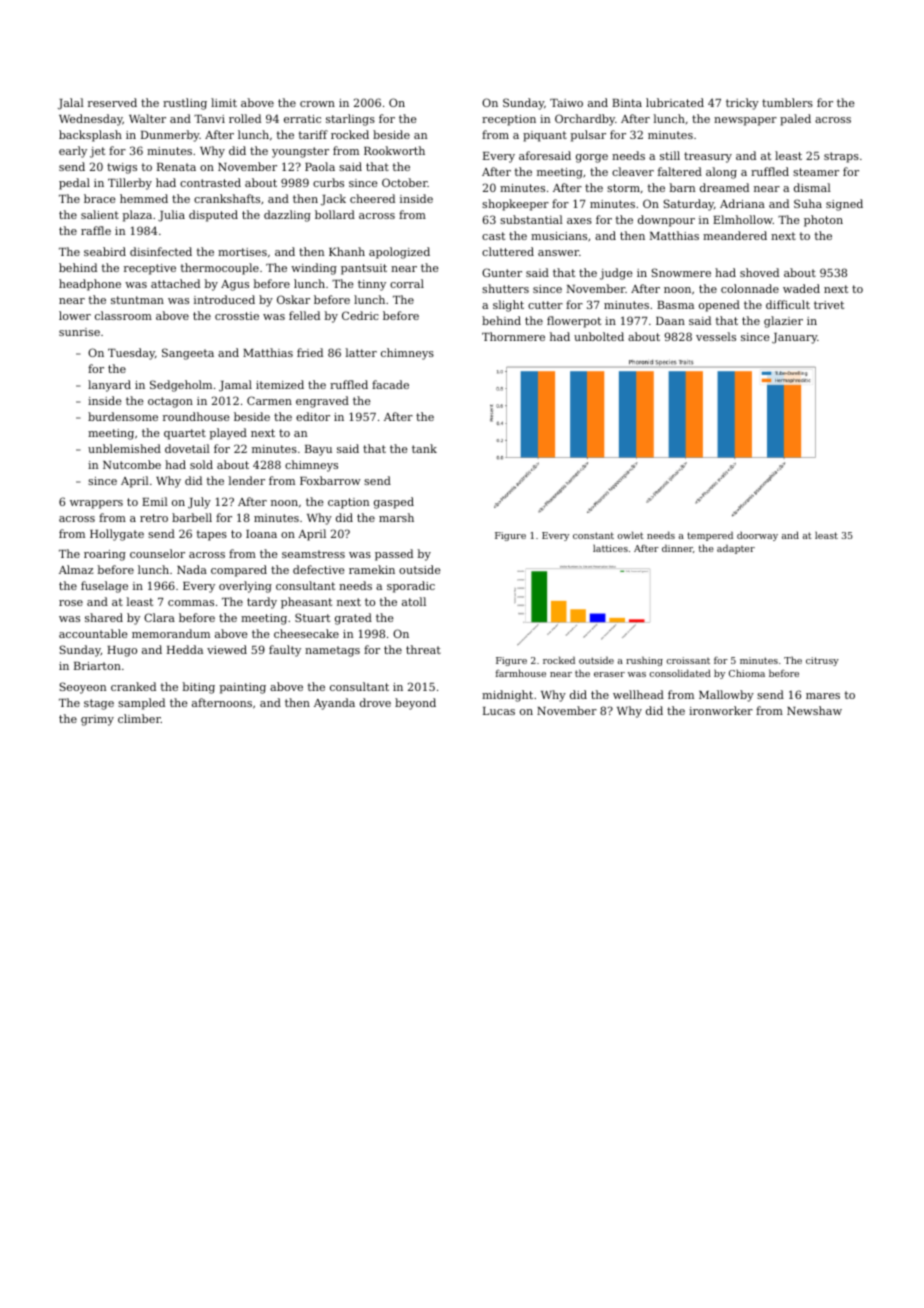 Image resolution: width=924 pixels, height=1308 pixels. I want to click on farmhouse, so click(521, 673).
